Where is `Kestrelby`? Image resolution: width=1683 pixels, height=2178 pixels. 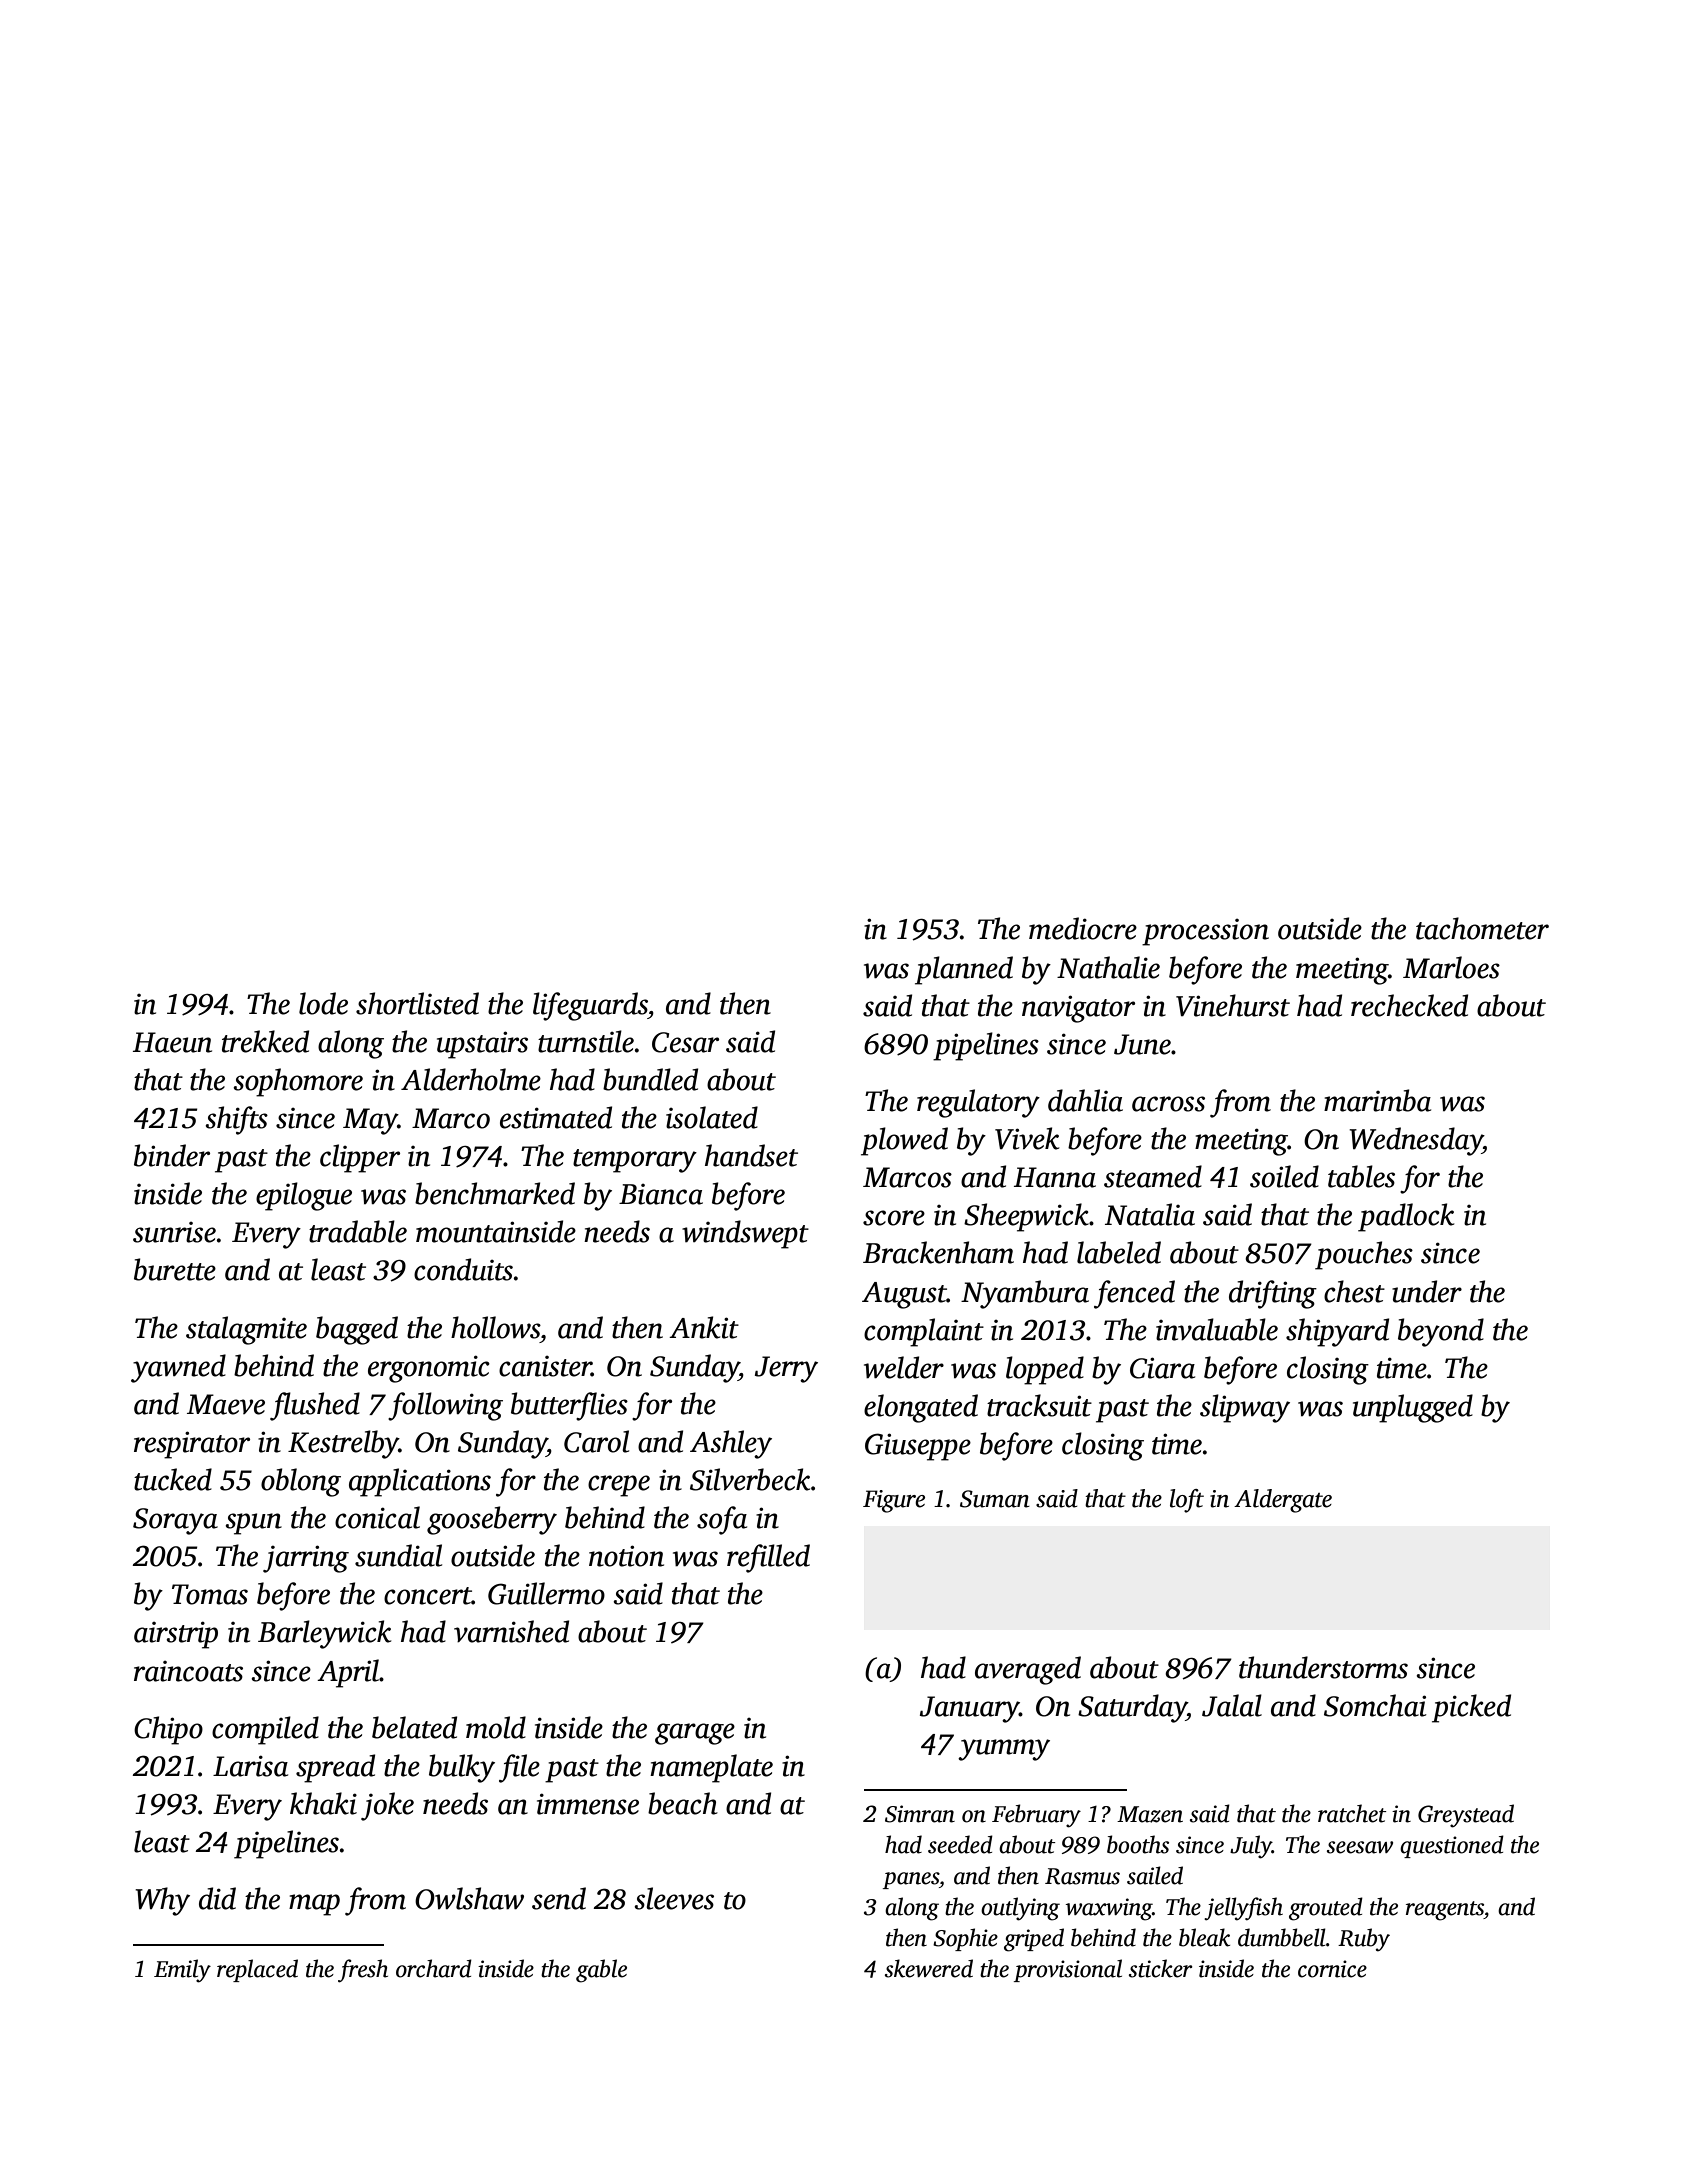 Kestrelby is located at coordinates (343, 1444).
